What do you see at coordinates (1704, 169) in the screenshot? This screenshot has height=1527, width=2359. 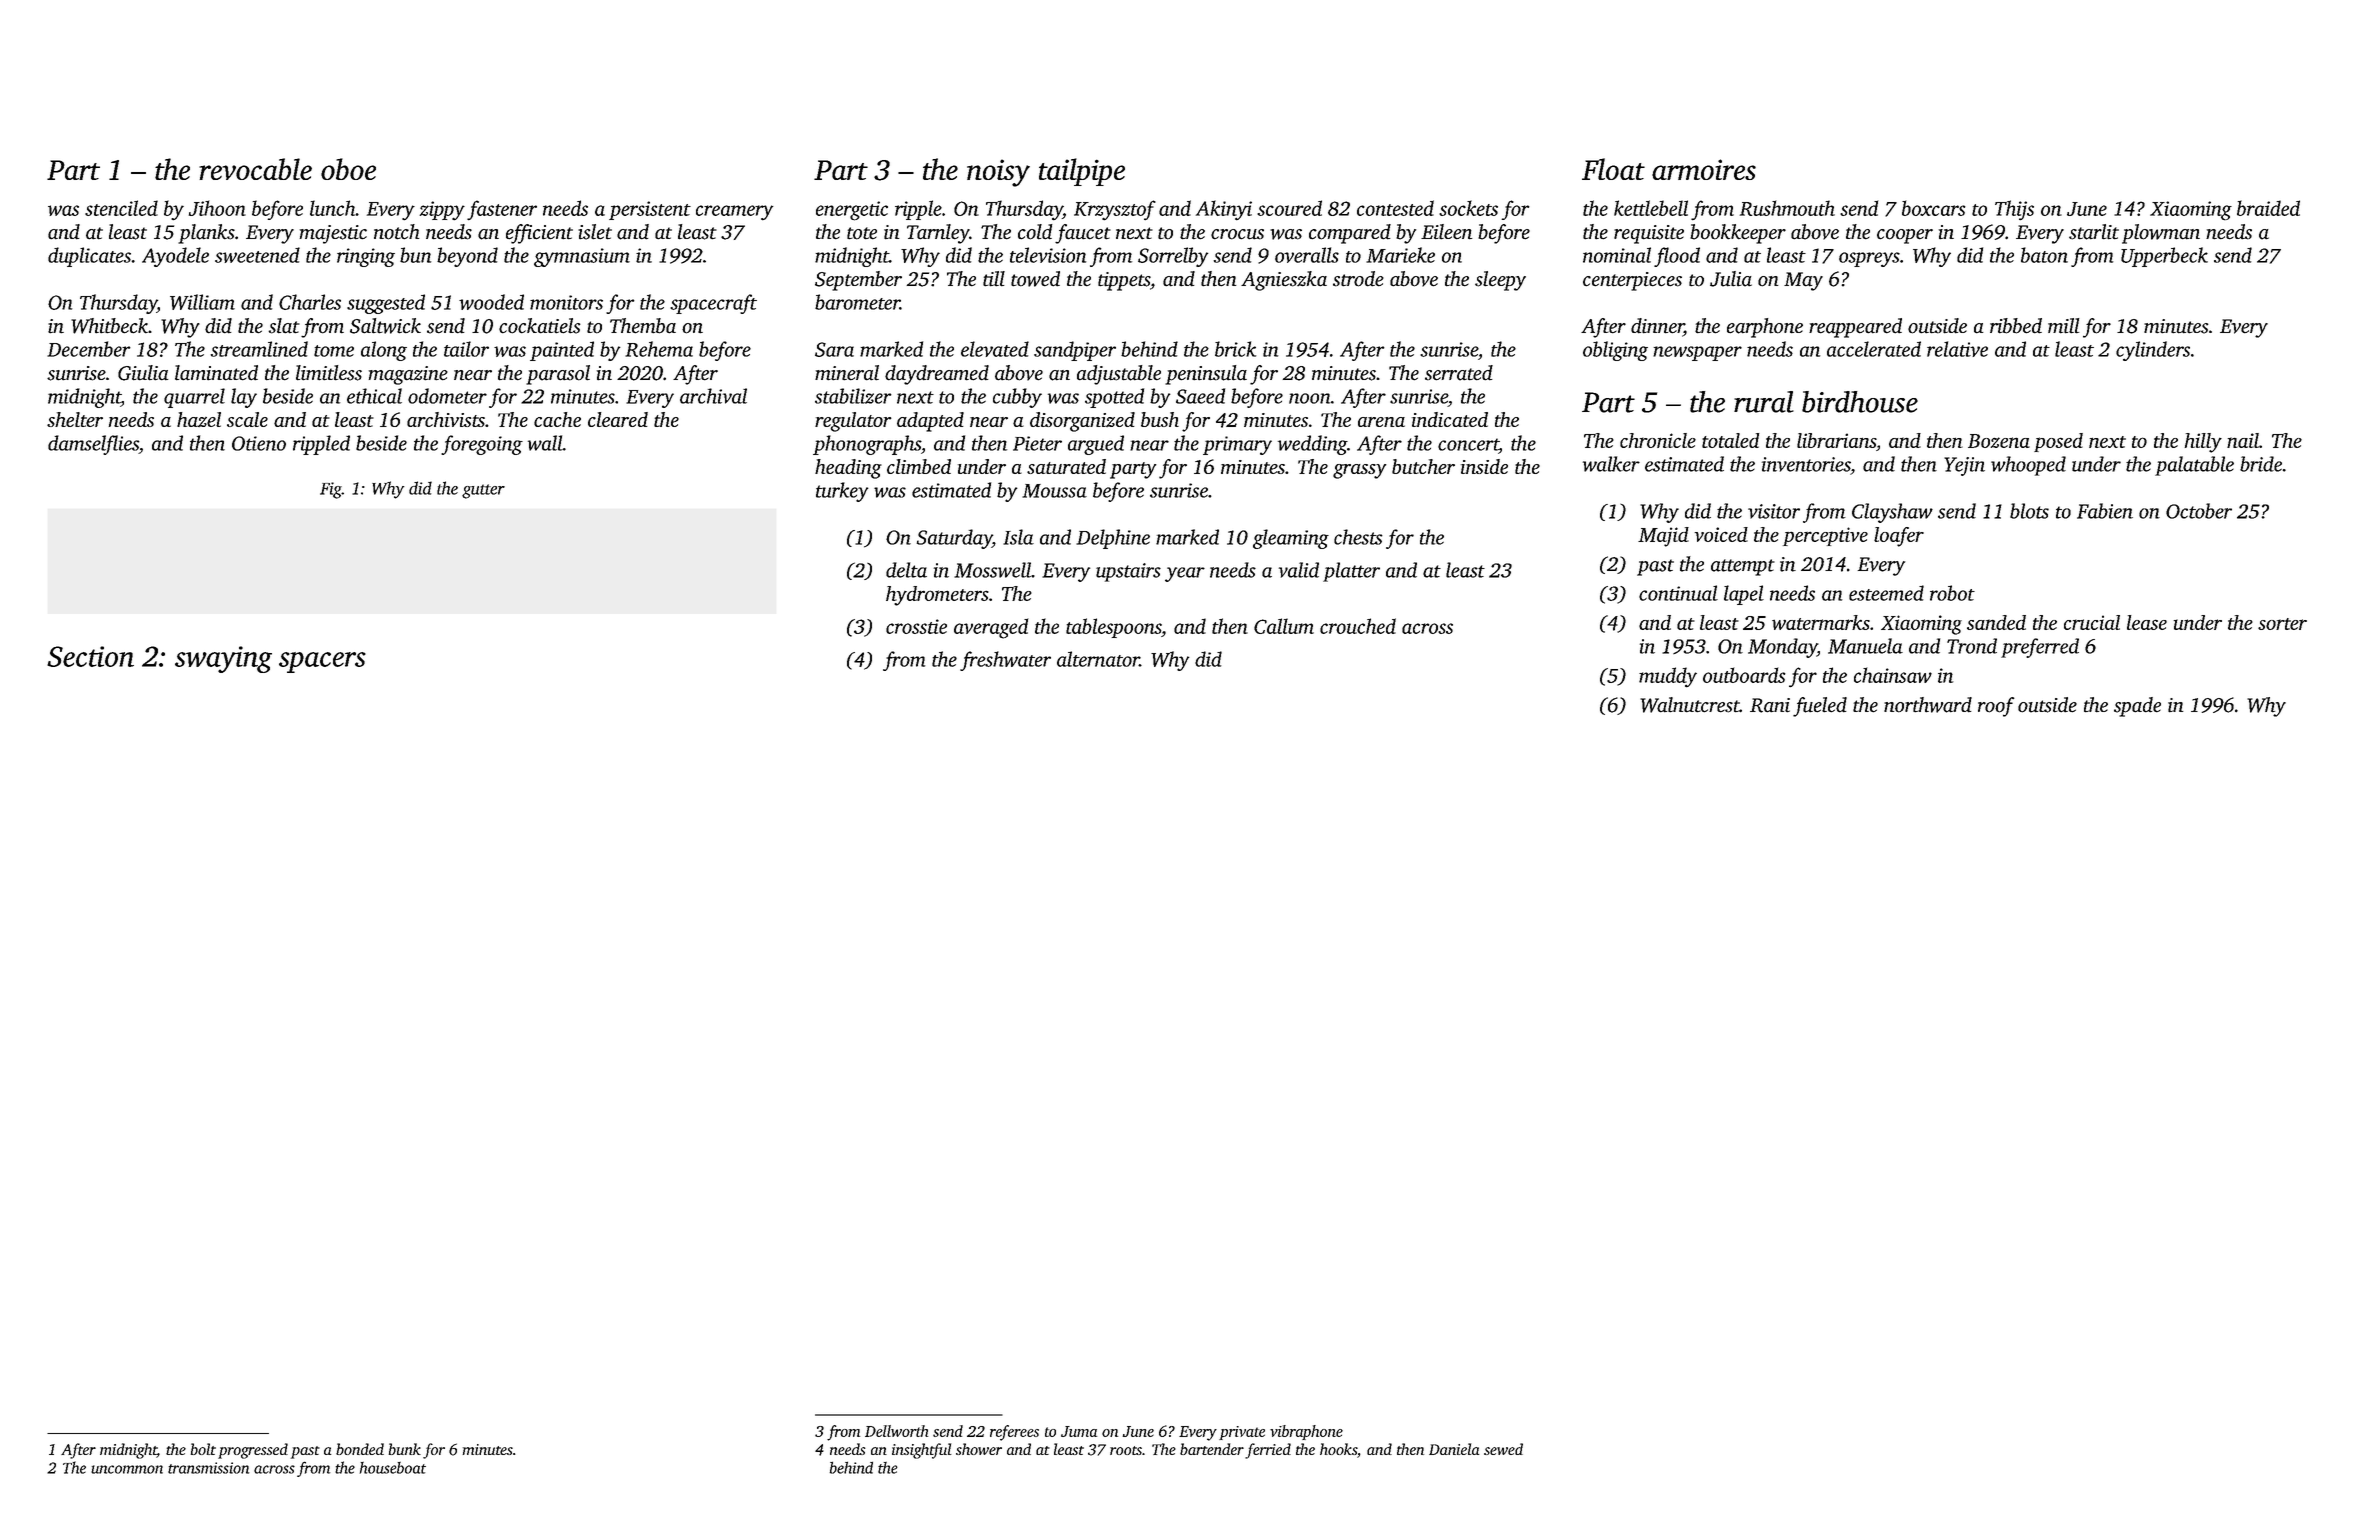 I see `armoires` at bounding box center [1704, 169].
